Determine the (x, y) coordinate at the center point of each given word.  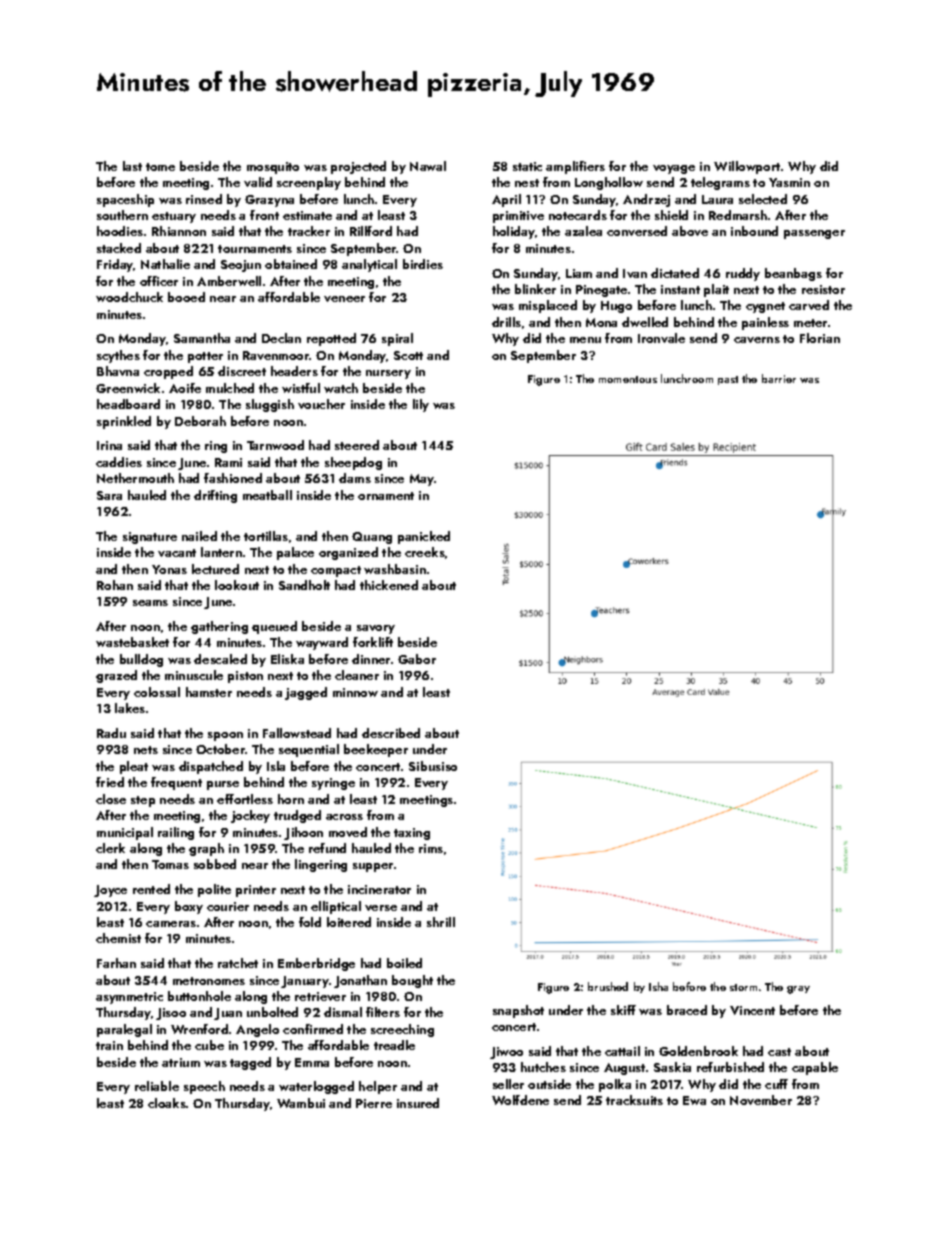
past (728, 380)
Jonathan (360, 981)
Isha (658, 986)
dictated (675, 273)
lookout (237, 585)
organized (348, 553)
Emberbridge (316, 964)
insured (418, 1103)
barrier (779, 378)
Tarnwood (275, 445)
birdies (423, 264)
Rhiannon (179, 231)
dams (355, 478)
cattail (622, 1051)
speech (204, 1087)
